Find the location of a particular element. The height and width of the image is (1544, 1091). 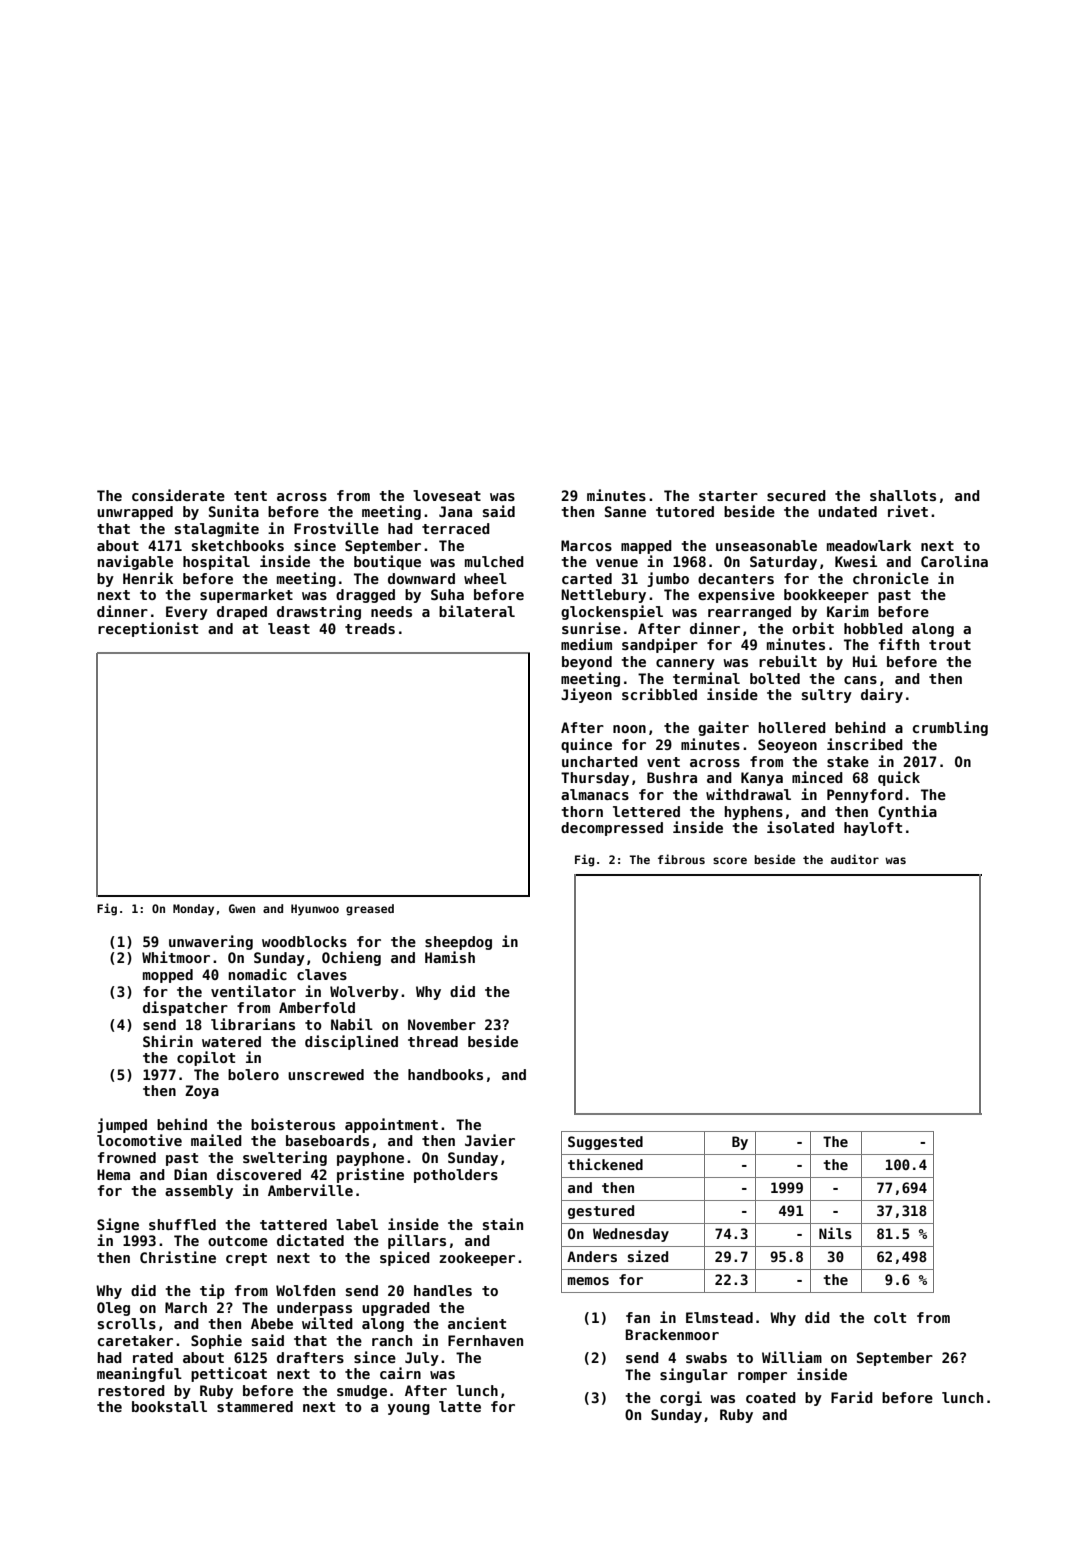

greased is located at coordinates (370, 910).
